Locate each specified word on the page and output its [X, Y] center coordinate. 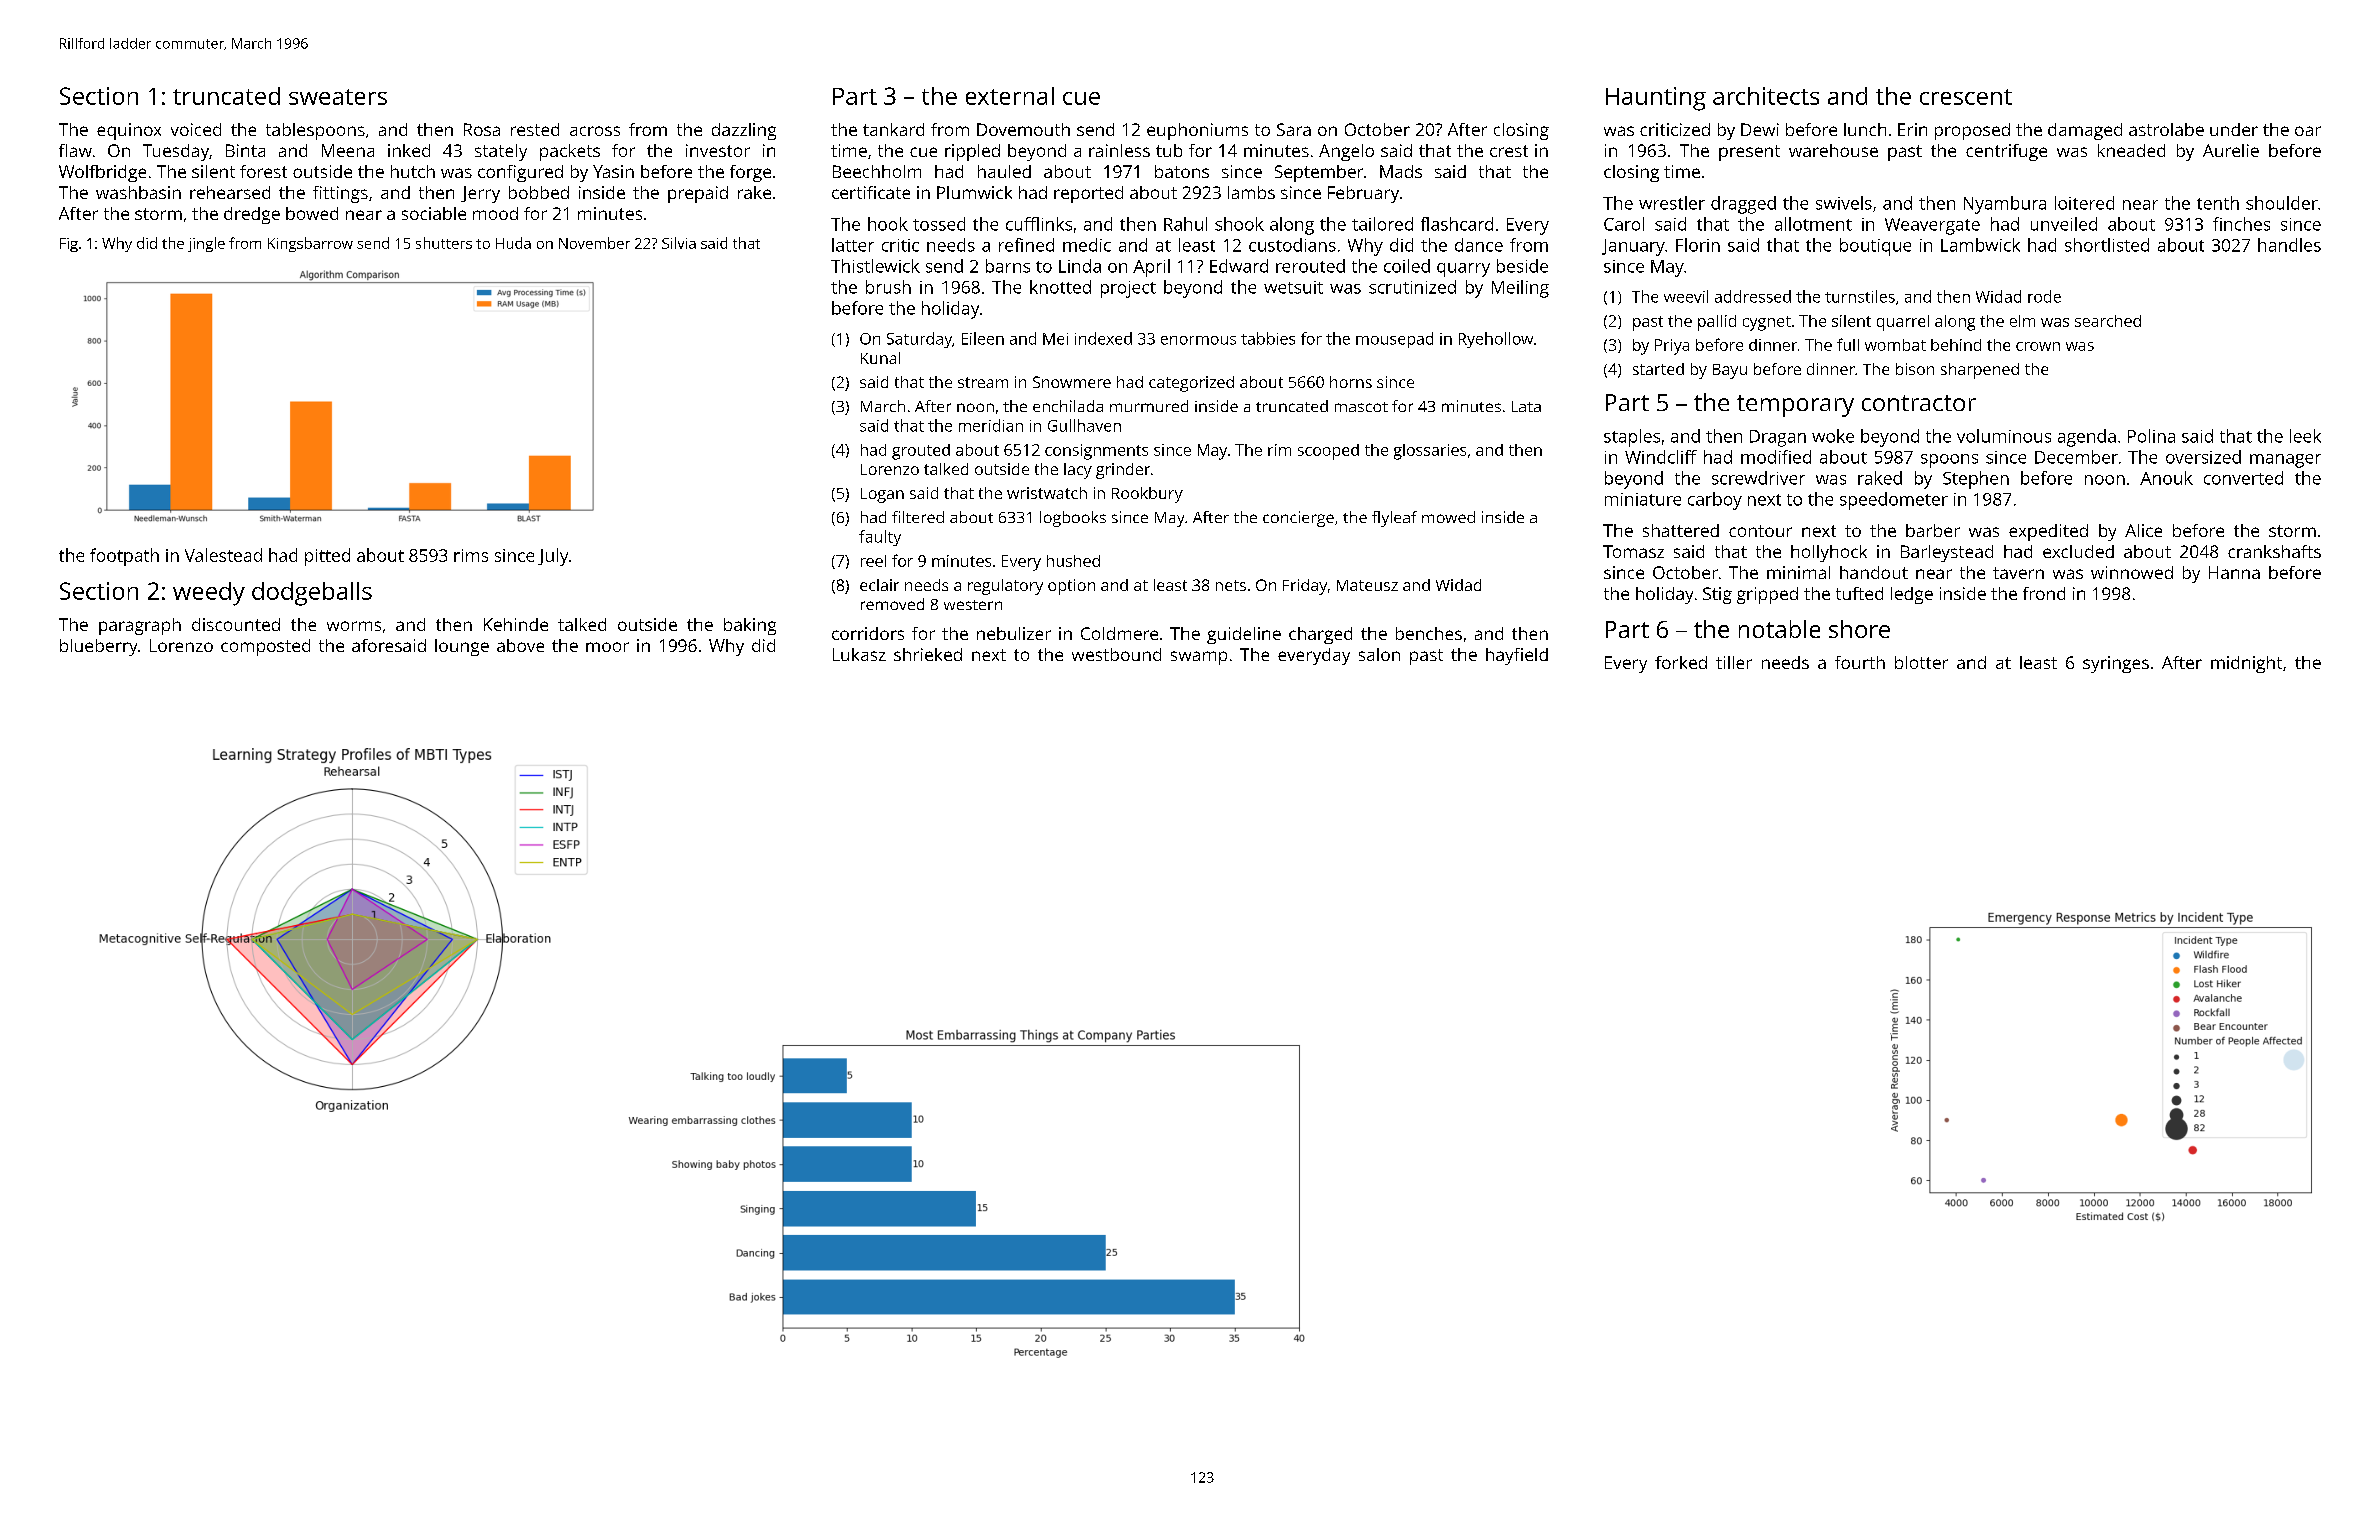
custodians [1292, 245]
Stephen [1976, 480]
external [1010, 96]
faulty [880, 538]
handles [2289, 245]
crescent [1966, 97]
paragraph [140, 626]
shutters [444, 243]
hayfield [1517, 656]
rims [471, 555]
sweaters [338, 97]
